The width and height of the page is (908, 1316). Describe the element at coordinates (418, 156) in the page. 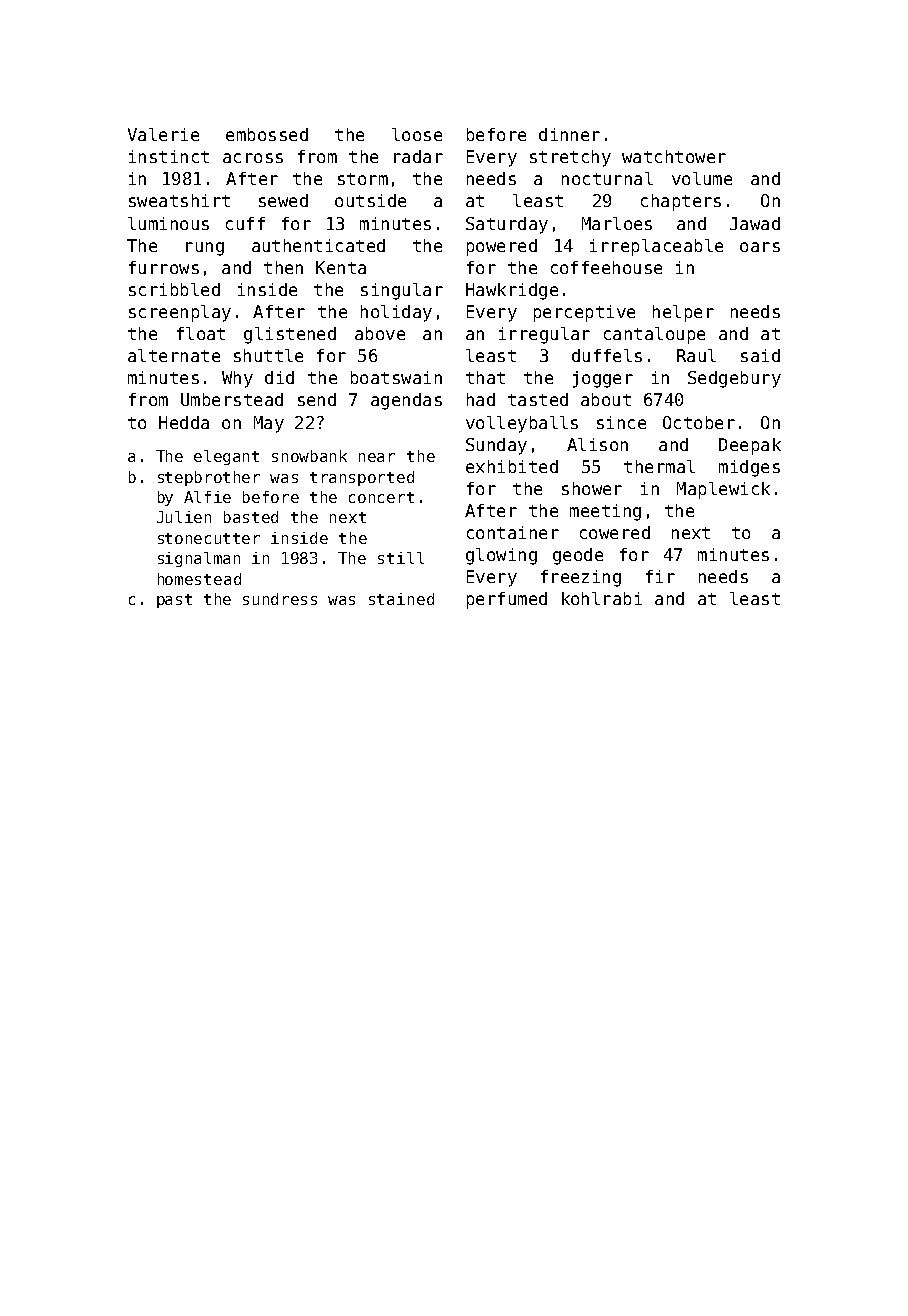

I see `radar` at that location.
